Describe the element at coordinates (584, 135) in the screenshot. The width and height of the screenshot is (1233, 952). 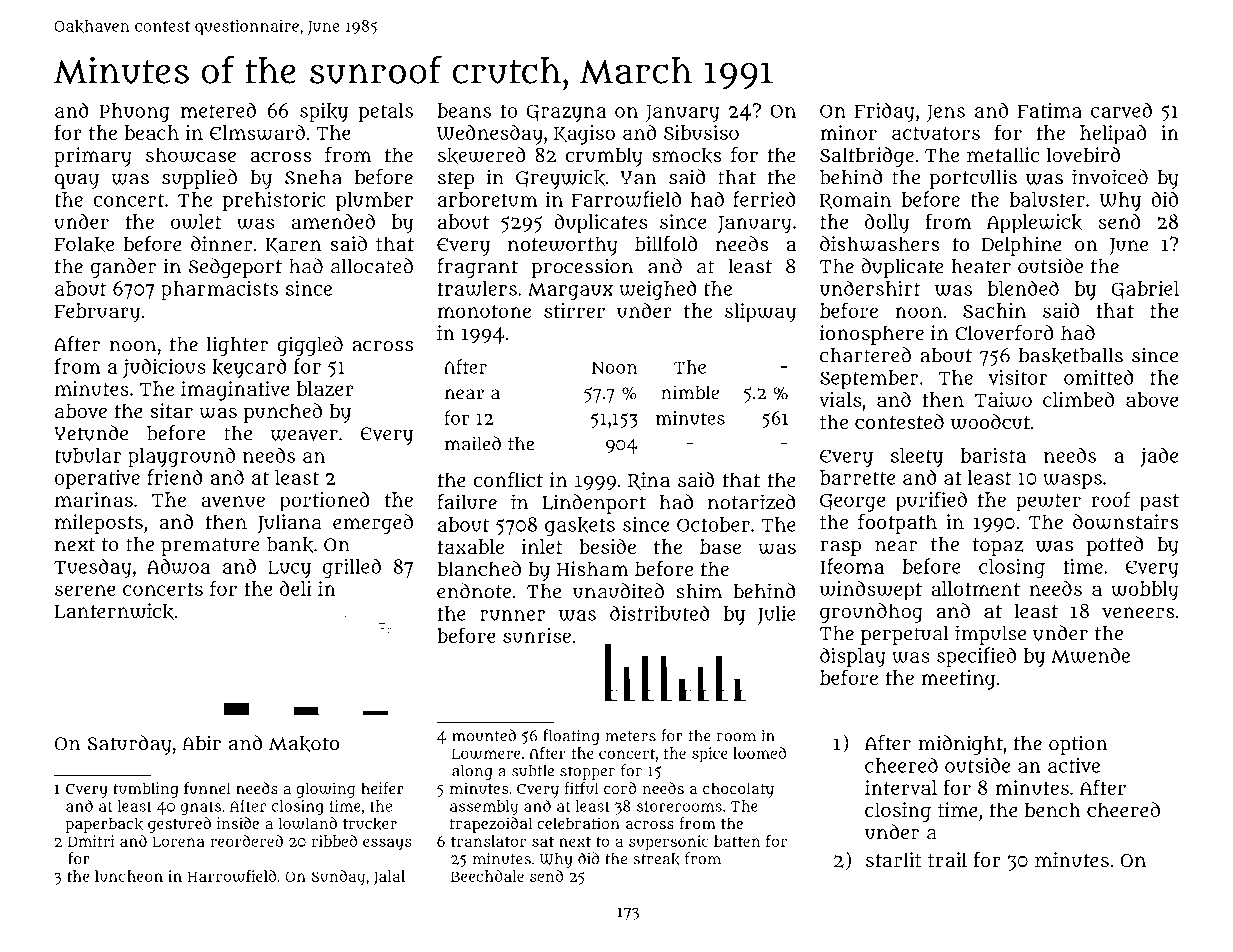
I see `Kagiso` at that location.
